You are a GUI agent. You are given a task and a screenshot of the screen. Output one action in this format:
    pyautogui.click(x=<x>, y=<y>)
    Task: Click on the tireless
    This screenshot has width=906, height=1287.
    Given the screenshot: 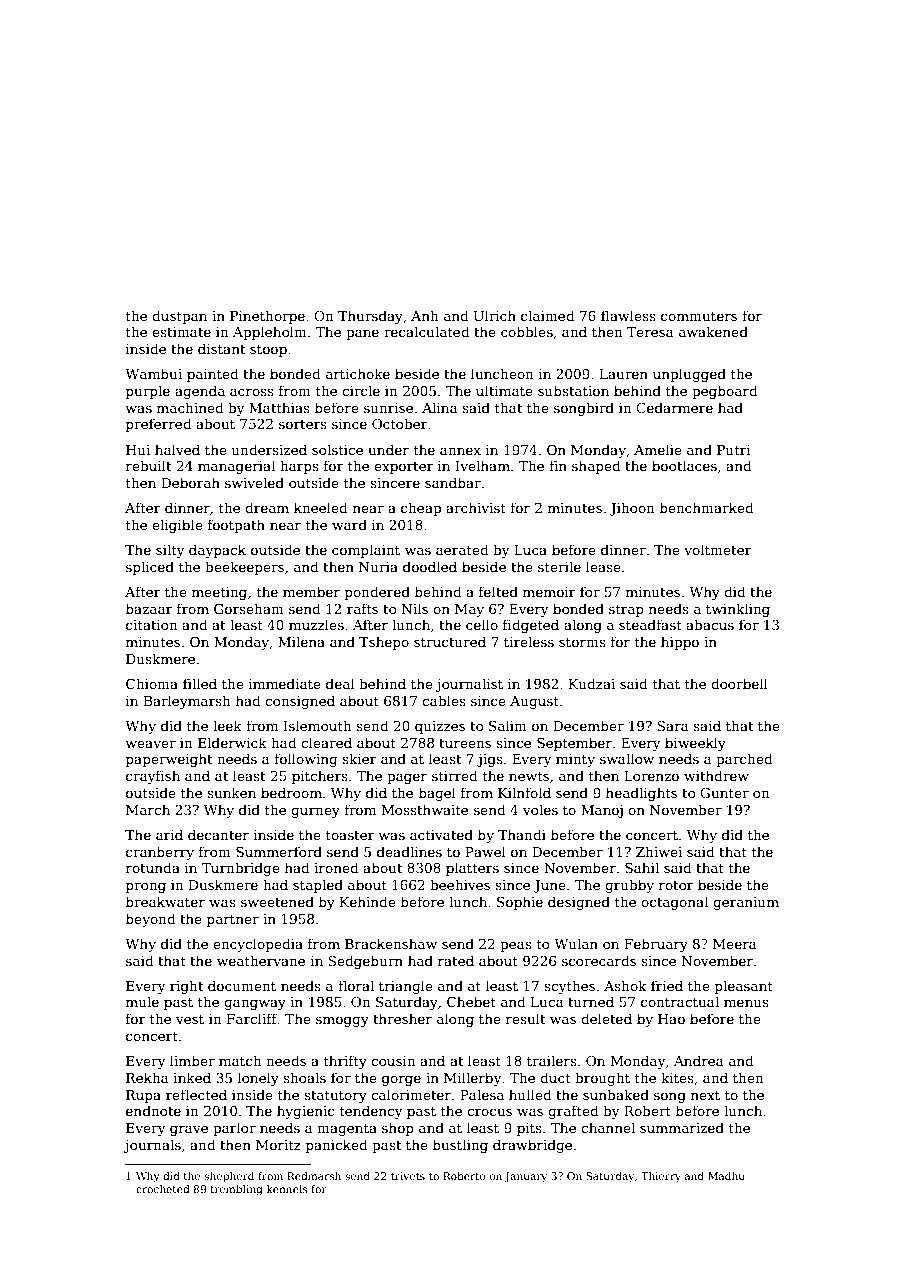 What is the action you would take?
    pyautogui.click(x=529, y=641)
